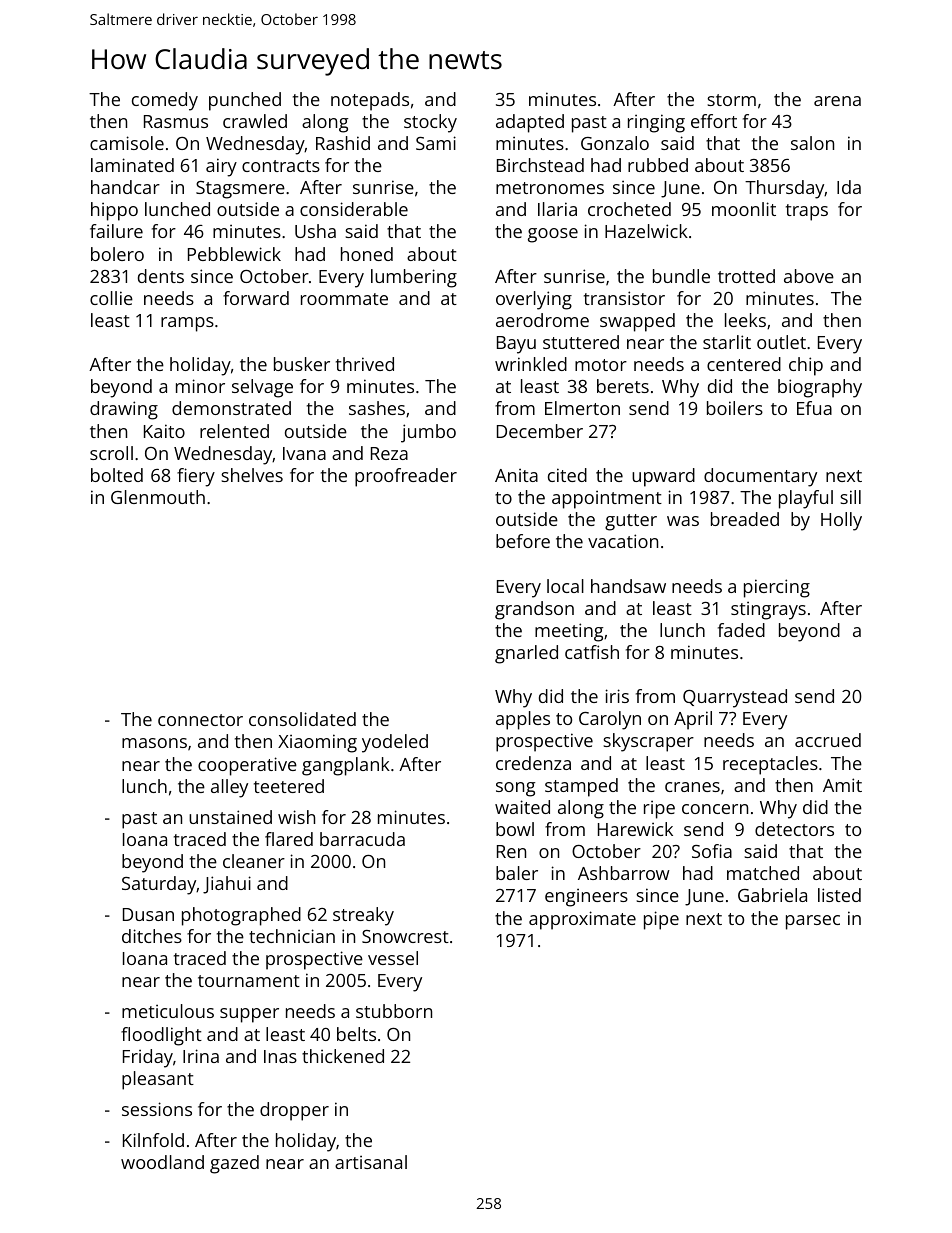 The image size is (952, 1233). What do you see at coordinates (114, 211) in the image?
I see `hippo` at bounding box center [114, 211].
